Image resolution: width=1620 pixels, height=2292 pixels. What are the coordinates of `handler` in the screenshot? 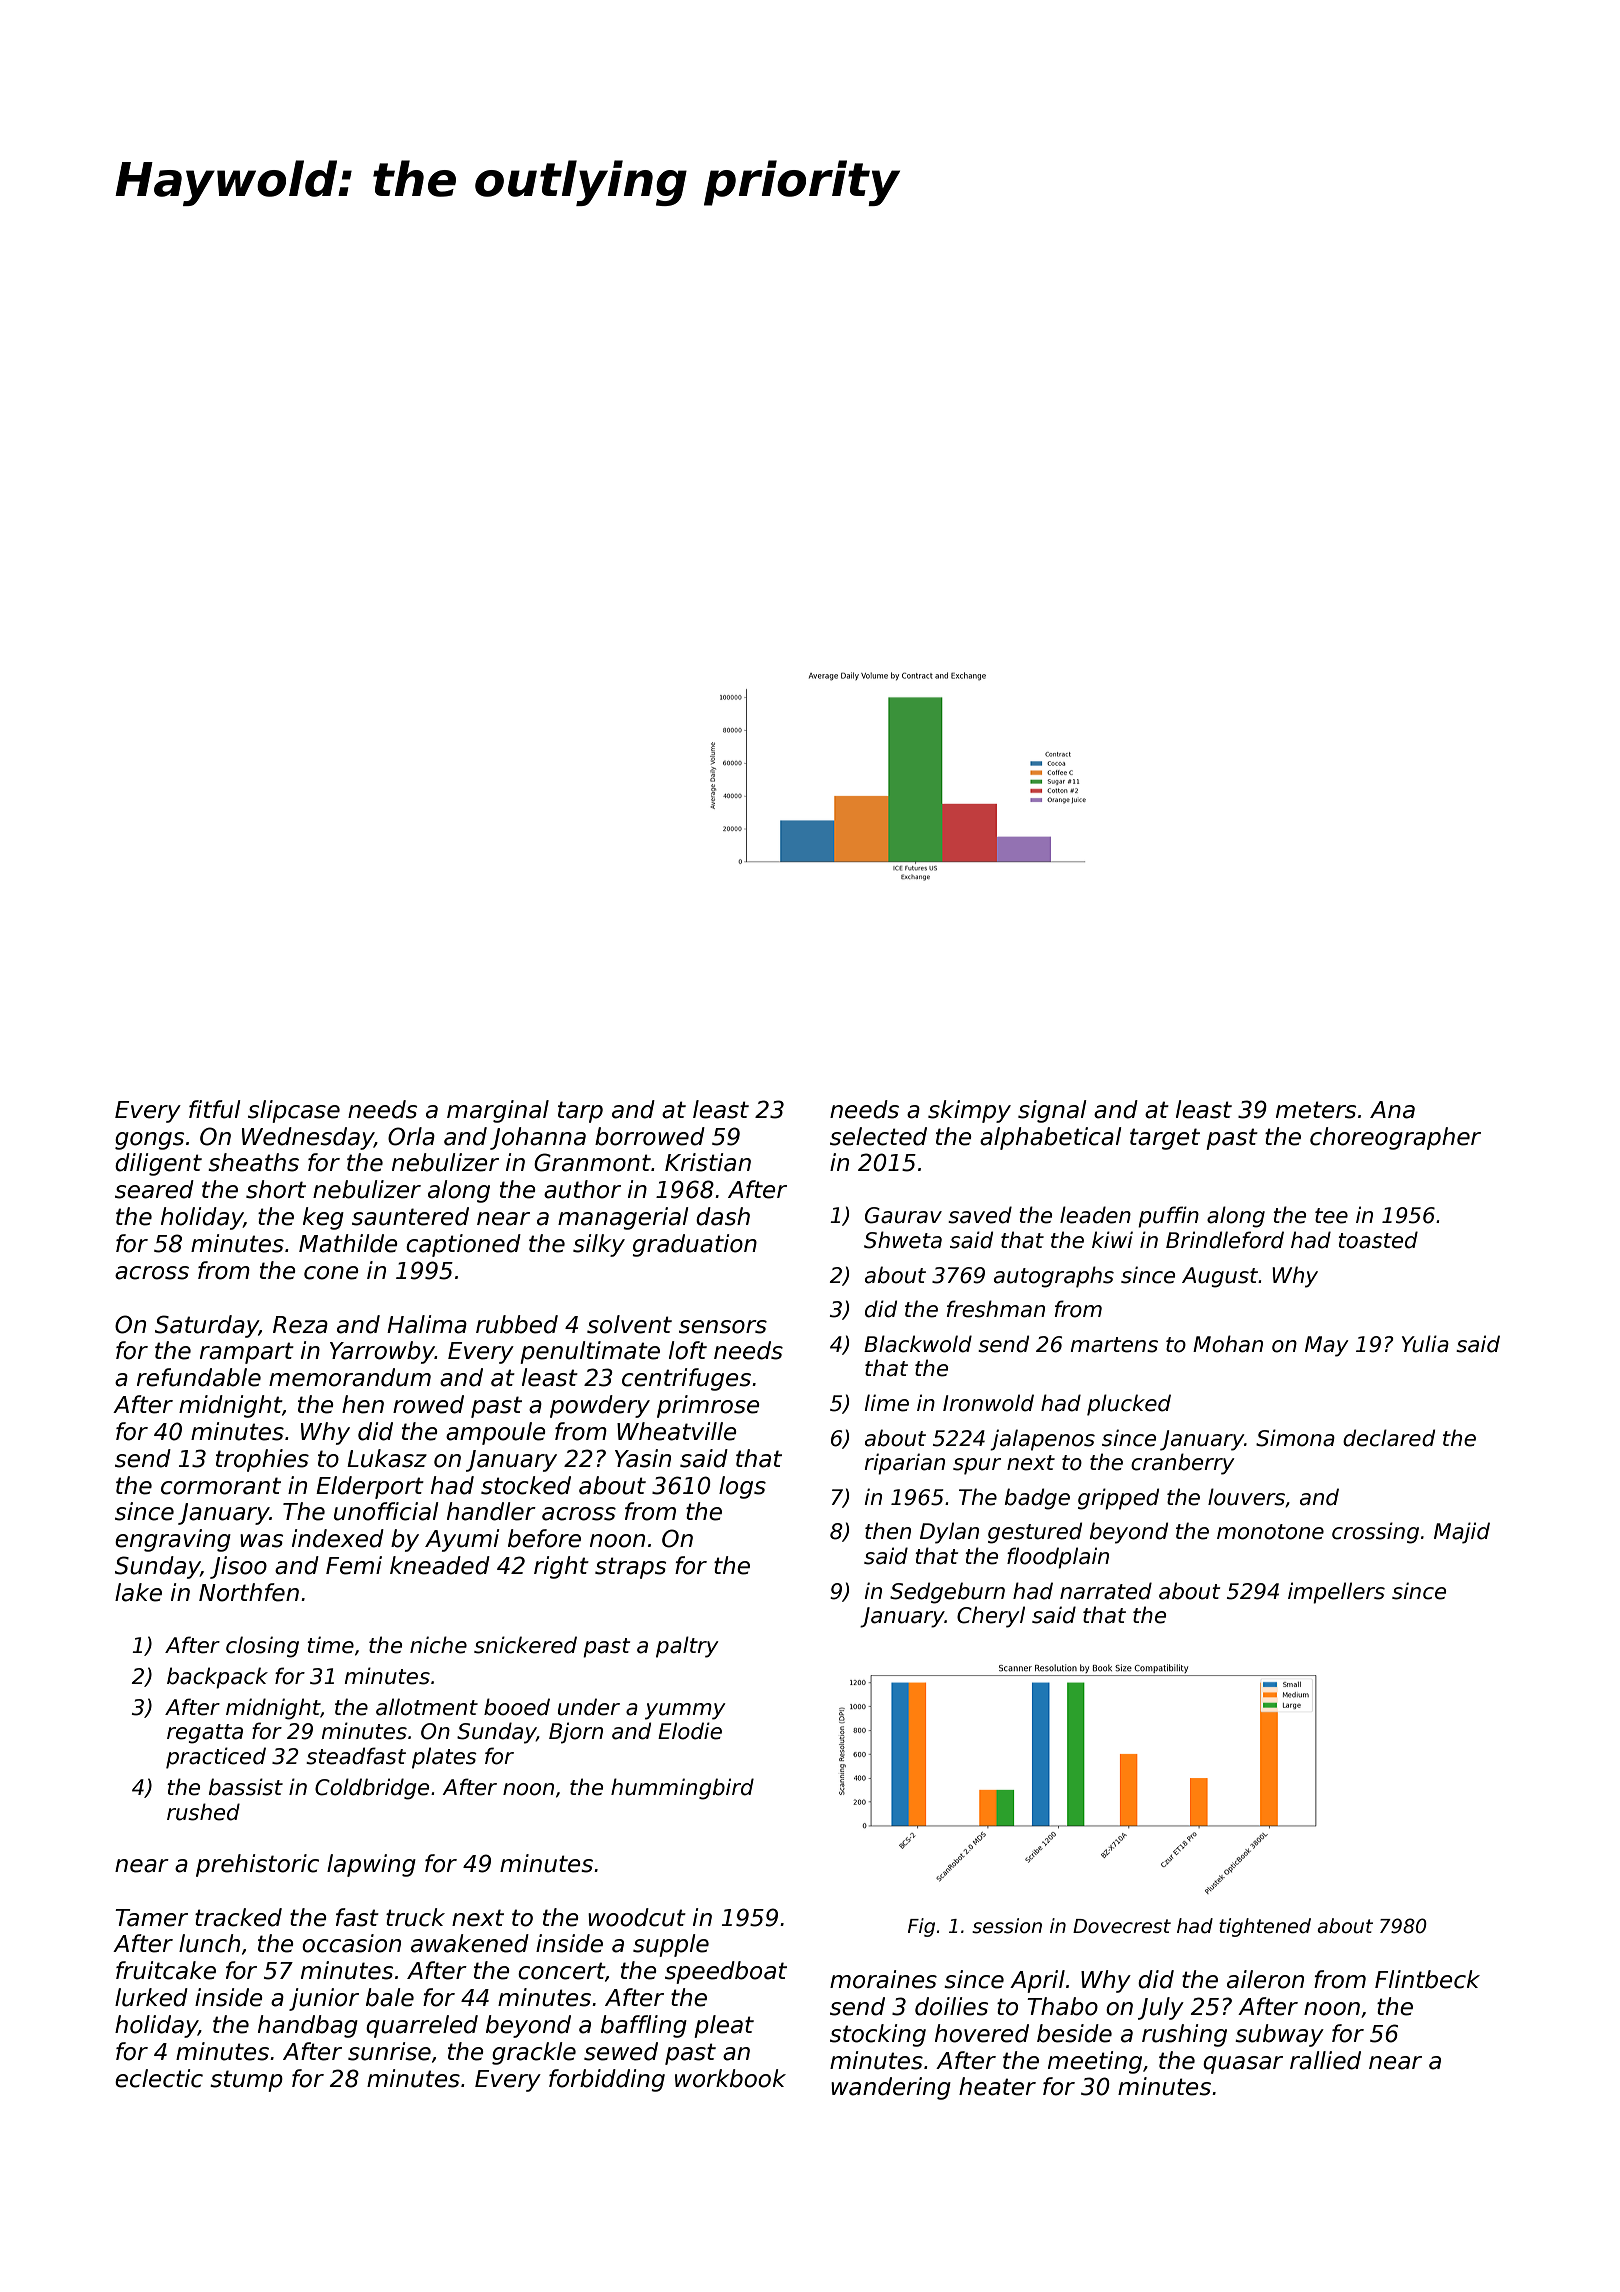 It's located at (491, 1511).
